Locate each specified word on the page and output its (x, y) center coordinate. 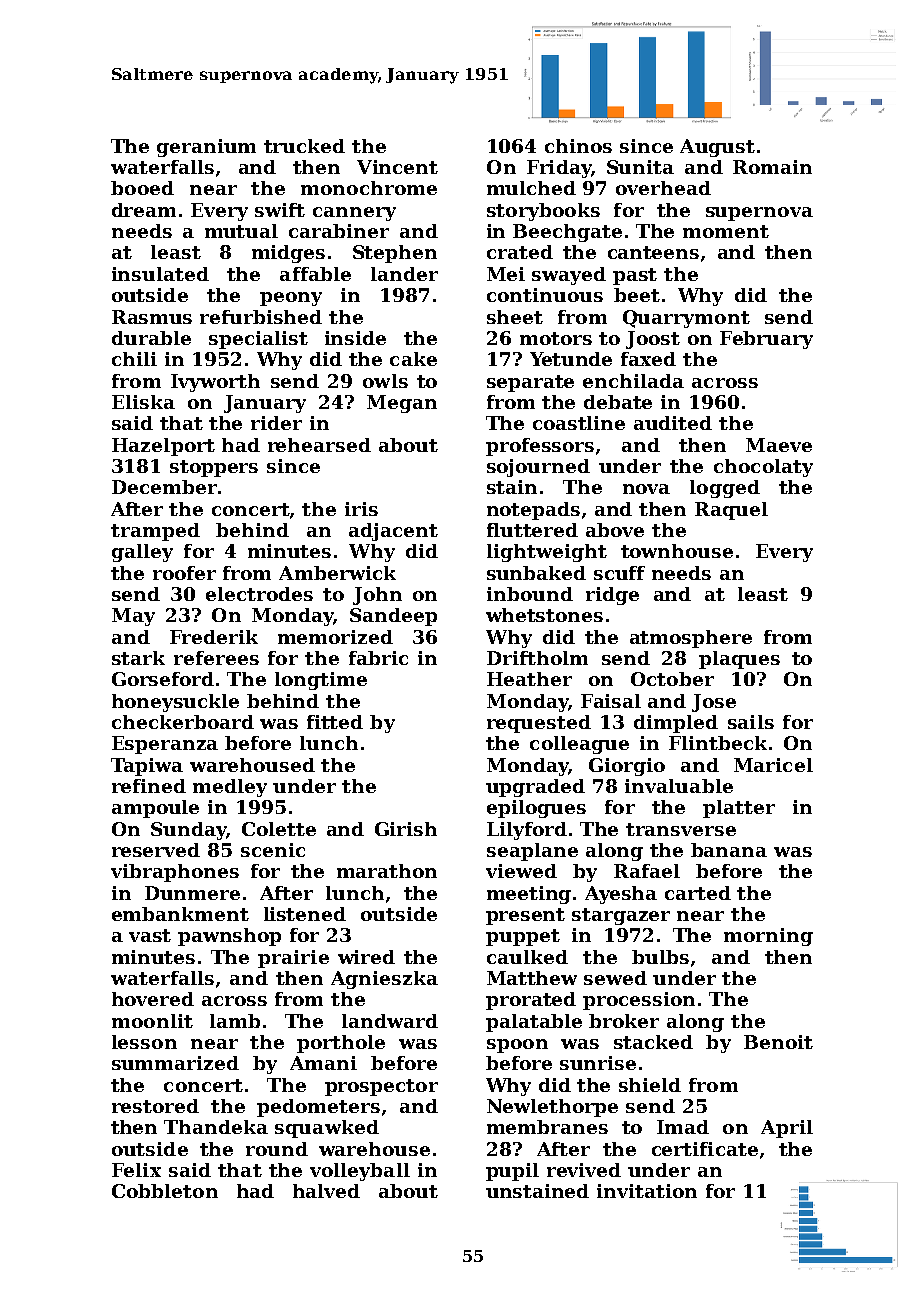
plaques (739, 660)
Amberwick (337, 573)
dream (144, 210)
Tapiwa (147, 767)
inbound (530, 594)
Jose (714, 703)
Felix (136, 1170)
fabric (378, 658)
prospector (381, 1087)
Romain (772, 167)
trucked (304, 146)
